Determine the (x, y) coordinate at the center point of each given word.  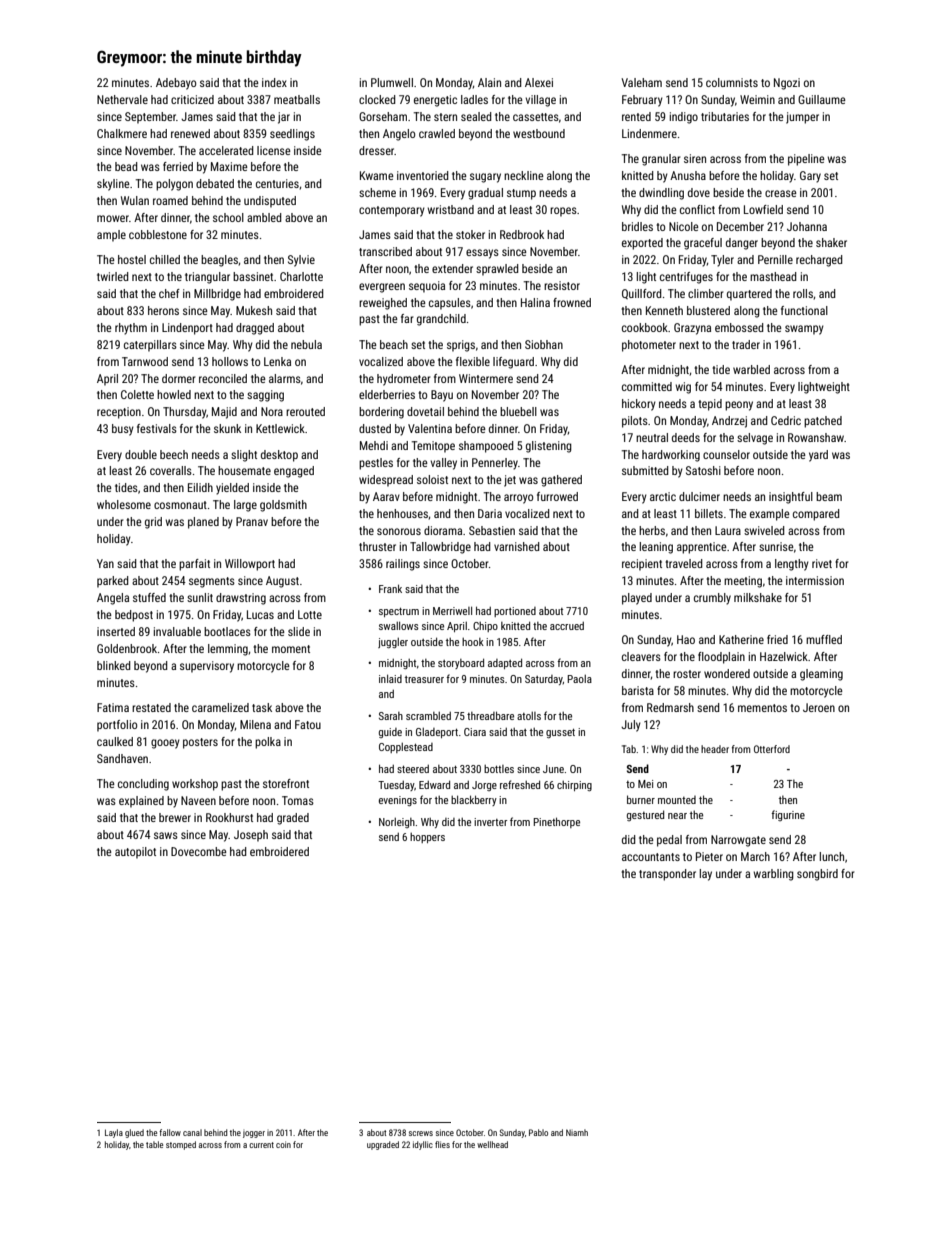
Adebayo (176, 84)
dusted (375, 428)
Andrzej (729, 422)
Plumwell (392, 82)
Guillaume (822, 99)
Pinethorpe (556, 822)
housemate (244, 470)
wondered (727, 673)
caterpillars (150, 346)
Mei (645, 784)
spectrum (399, 612)
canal (192, 1132)
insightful (791, 498)
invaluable (177, 631)
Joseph (251, 836)
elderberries (387, 394)
